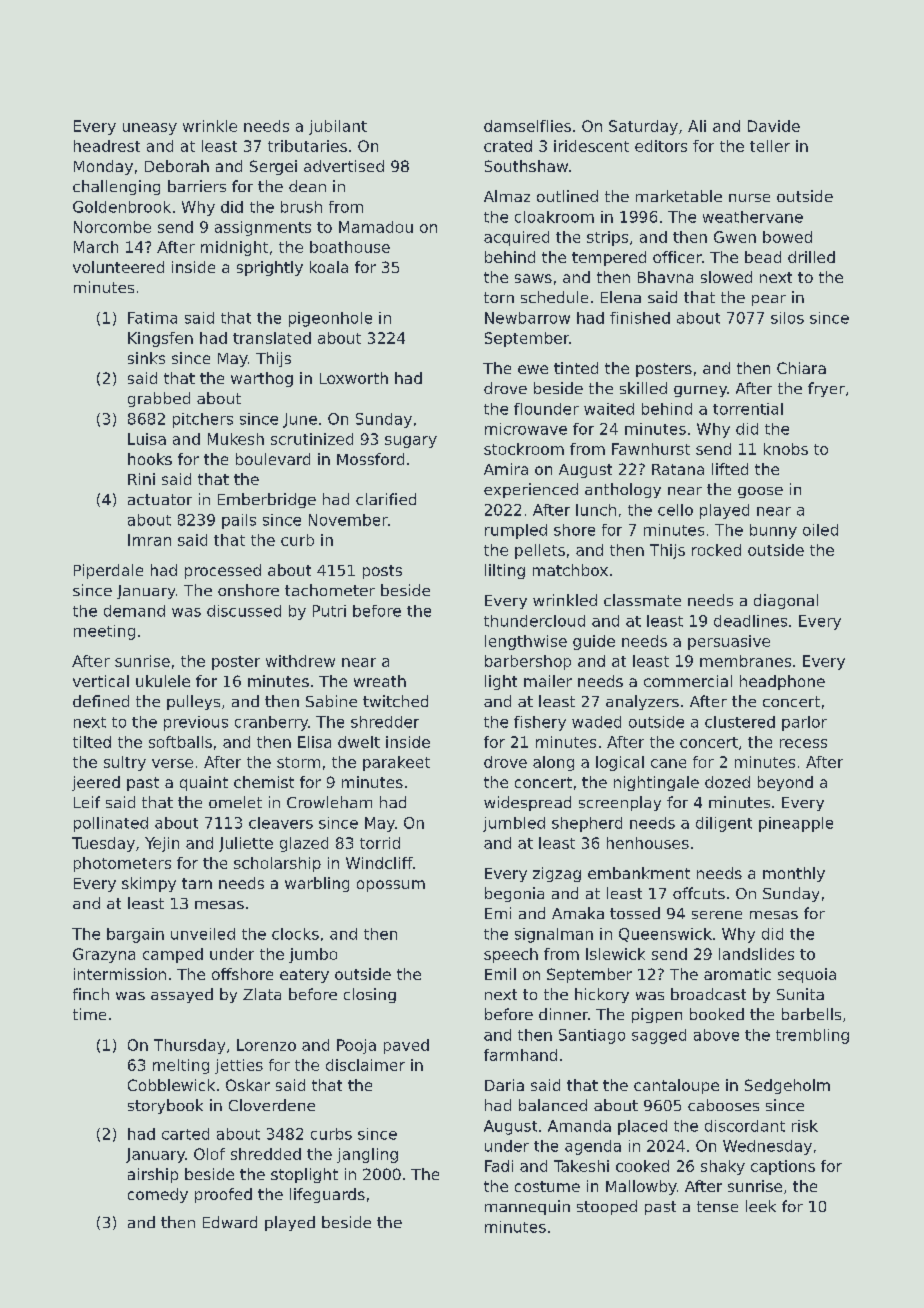  I want to click on Davide, so click(774, 126).
